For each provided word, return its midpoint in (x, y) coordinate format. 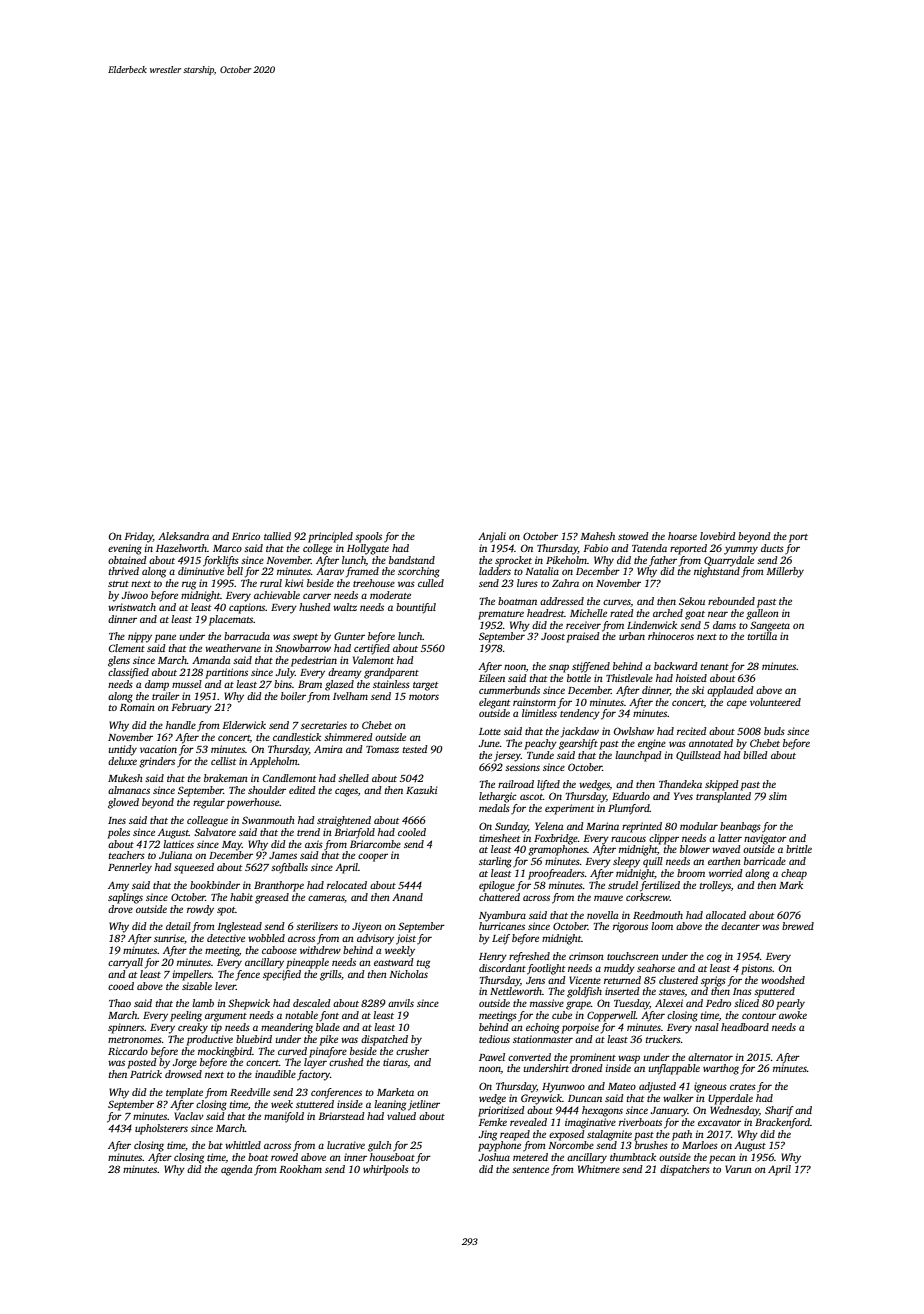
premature (501, 615)
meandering (287, 1028)
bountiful (416, 608)
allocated (726, 915)
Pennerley (130, 868)
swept (305, 638)
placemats (231, 620)
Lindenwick (652, 625)
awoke (793, 1015)
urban (632, 636)
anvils (401, 1003)
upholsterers (161, 1129)
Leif (501, 939)
